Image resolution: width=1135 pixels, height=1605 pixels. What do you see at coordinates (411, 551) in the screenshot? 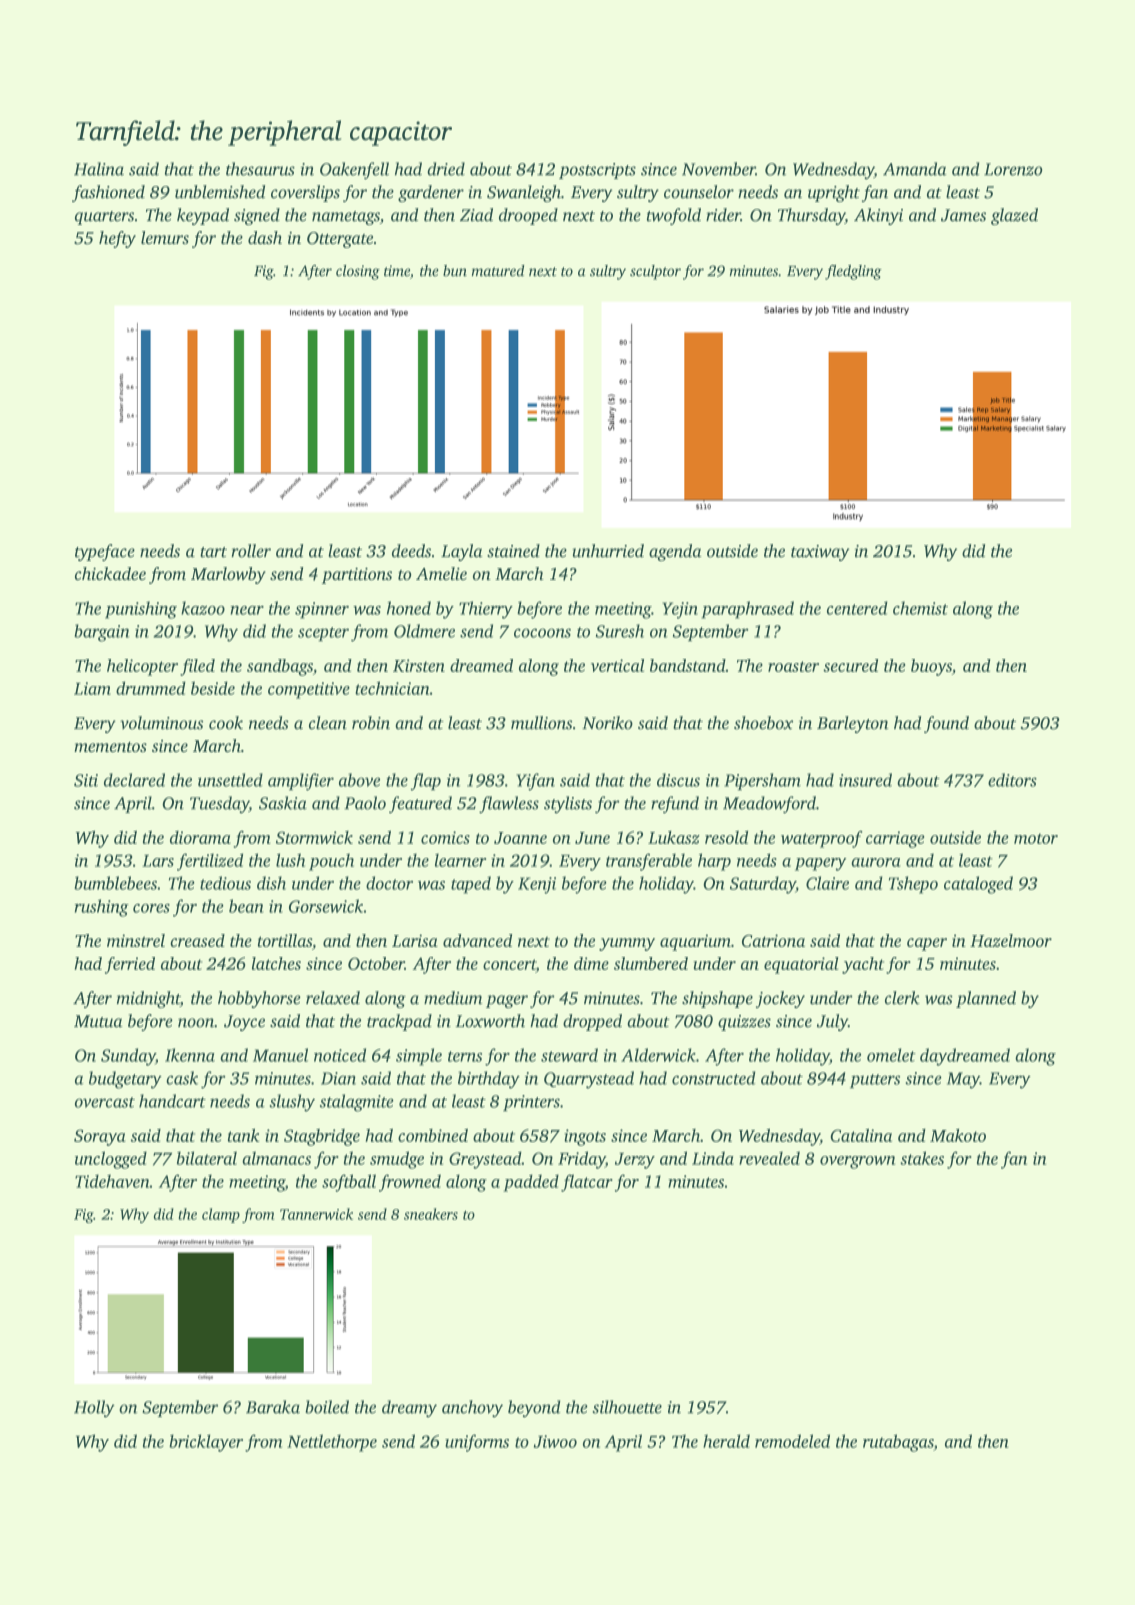
I see `deeds` at bounding box center [411, 551].
